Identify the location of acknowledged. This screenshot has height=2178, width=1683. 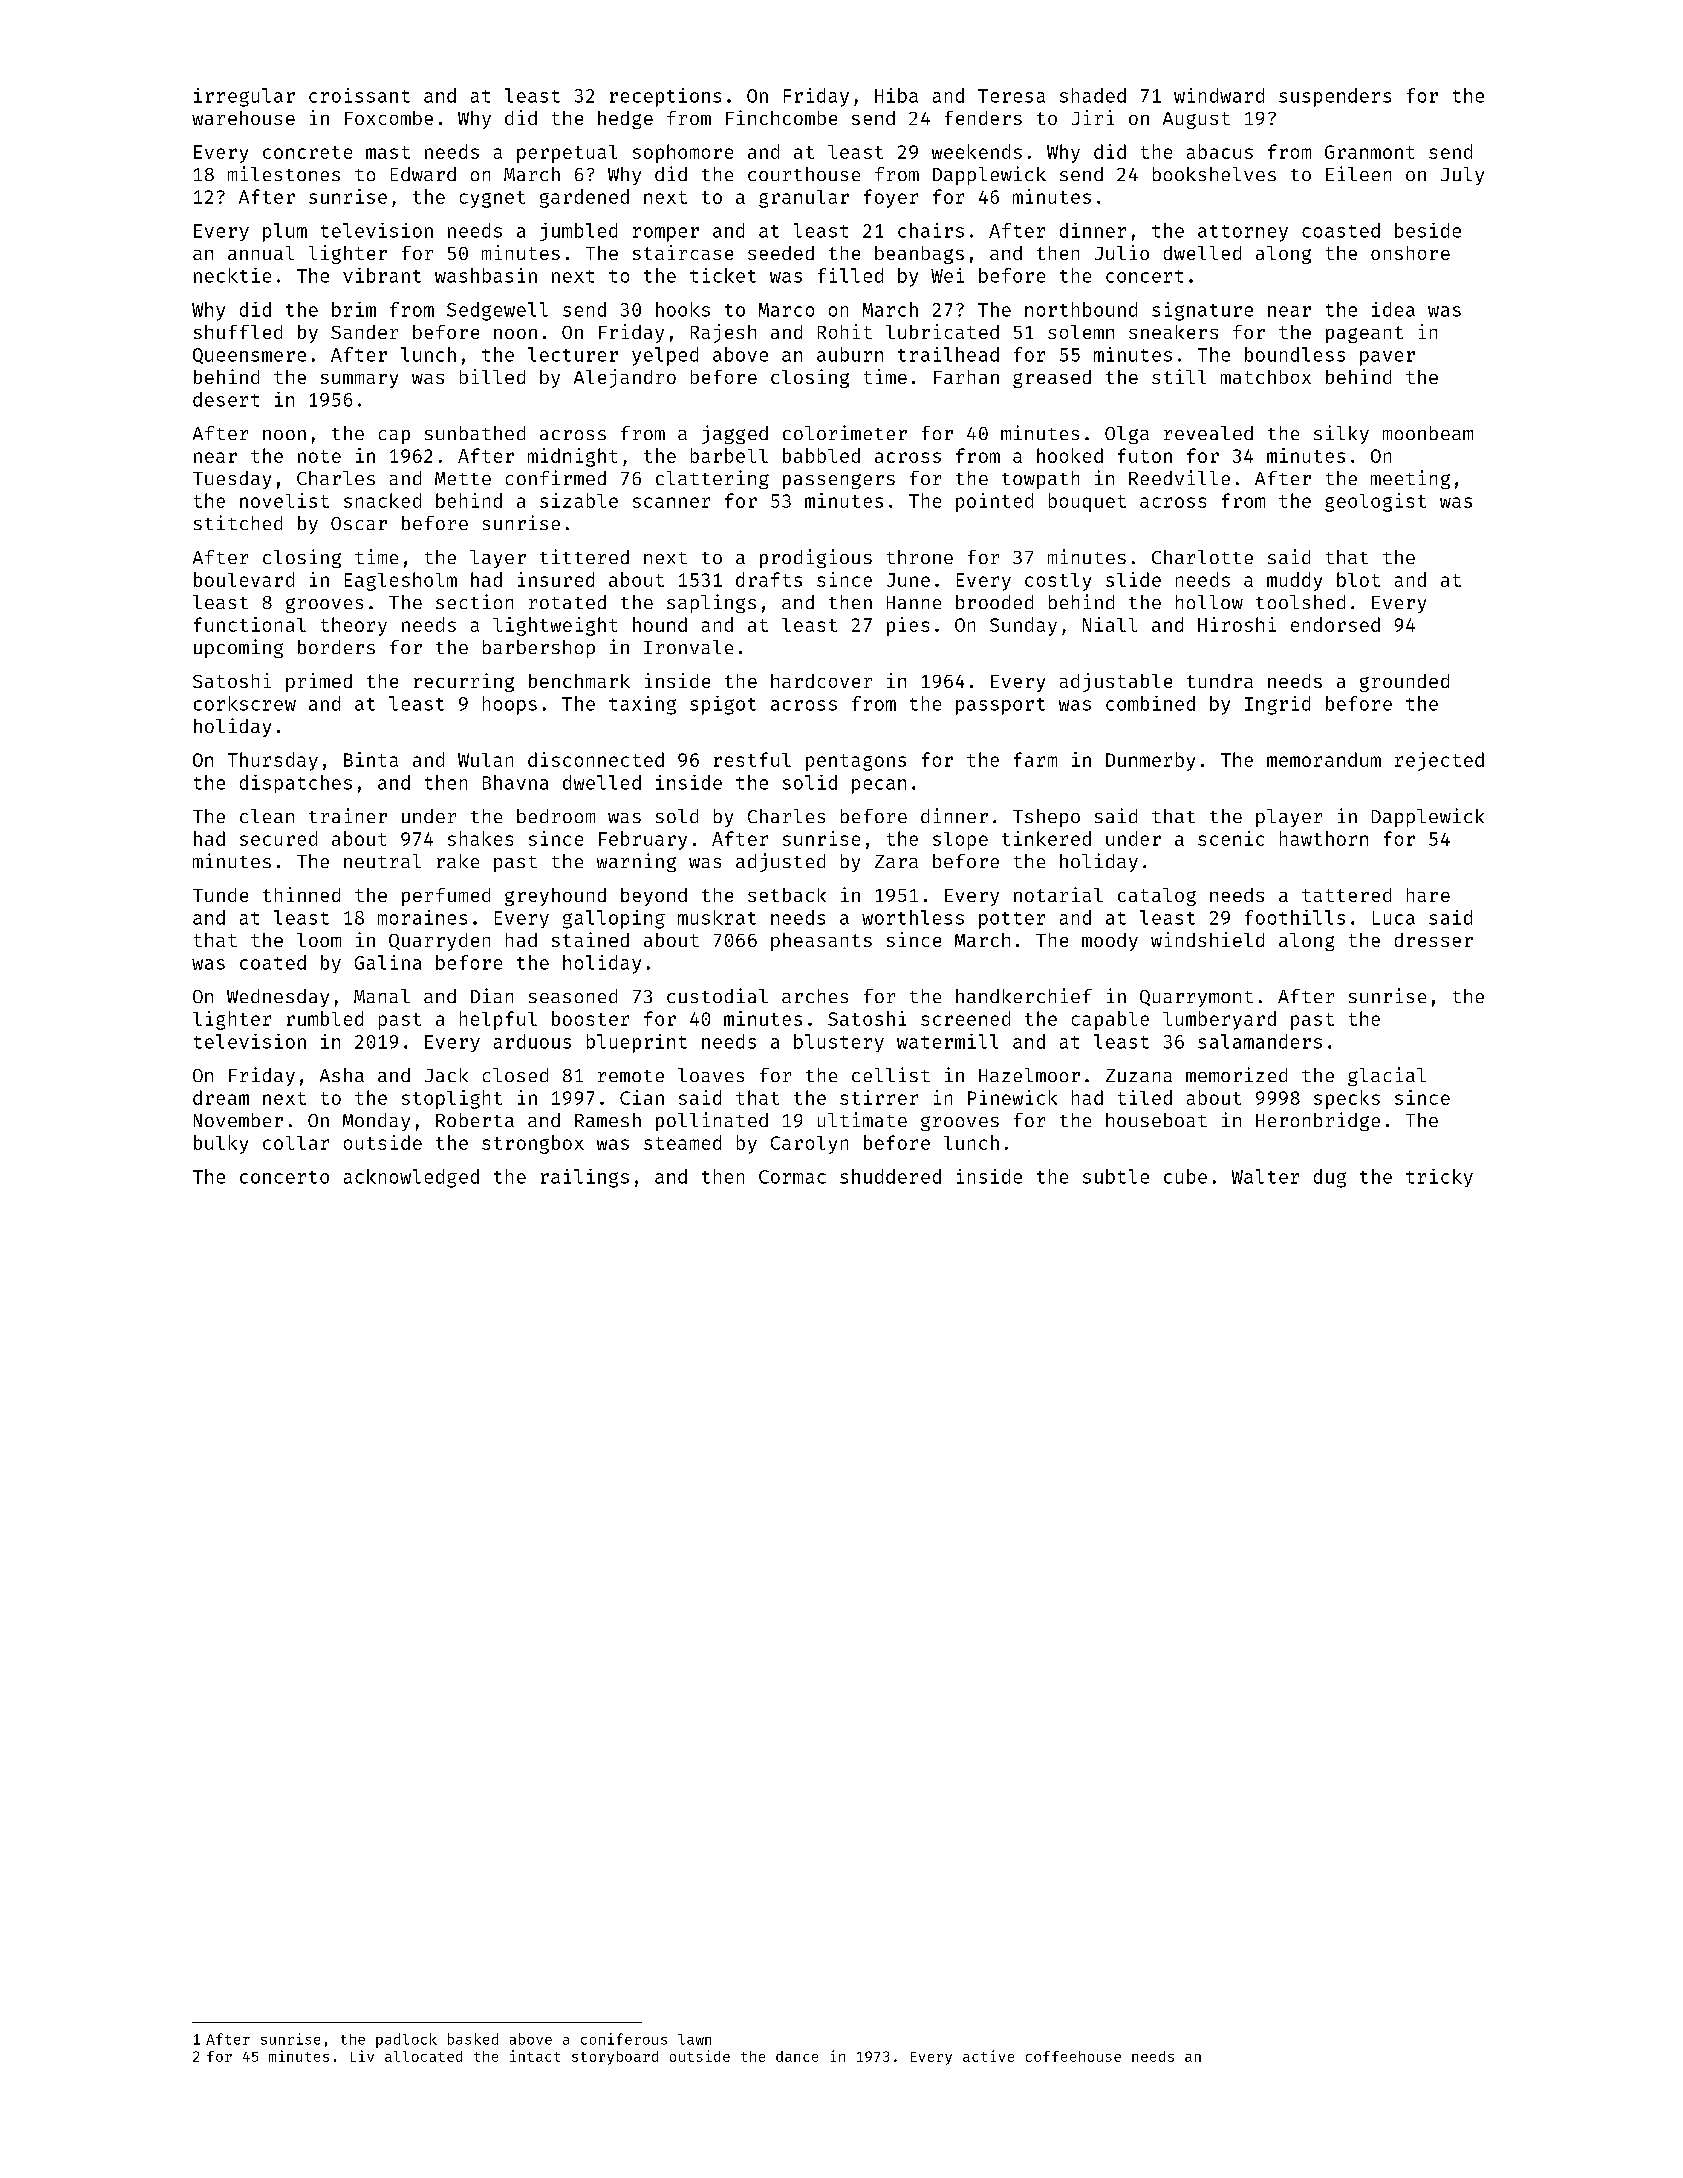
(411, 1178).
